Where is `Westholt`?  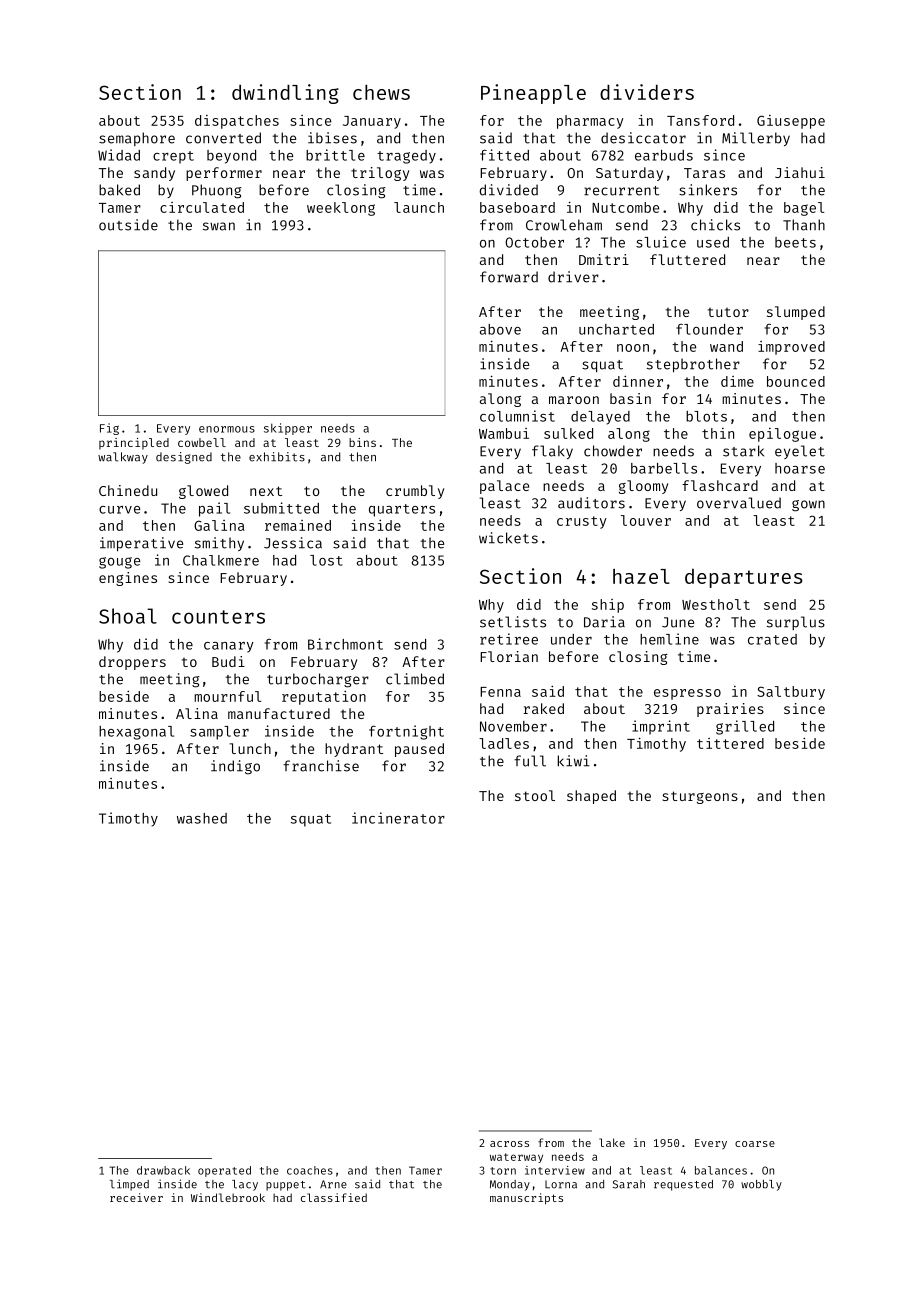 Westholt is located at coordinates (716, 604).
